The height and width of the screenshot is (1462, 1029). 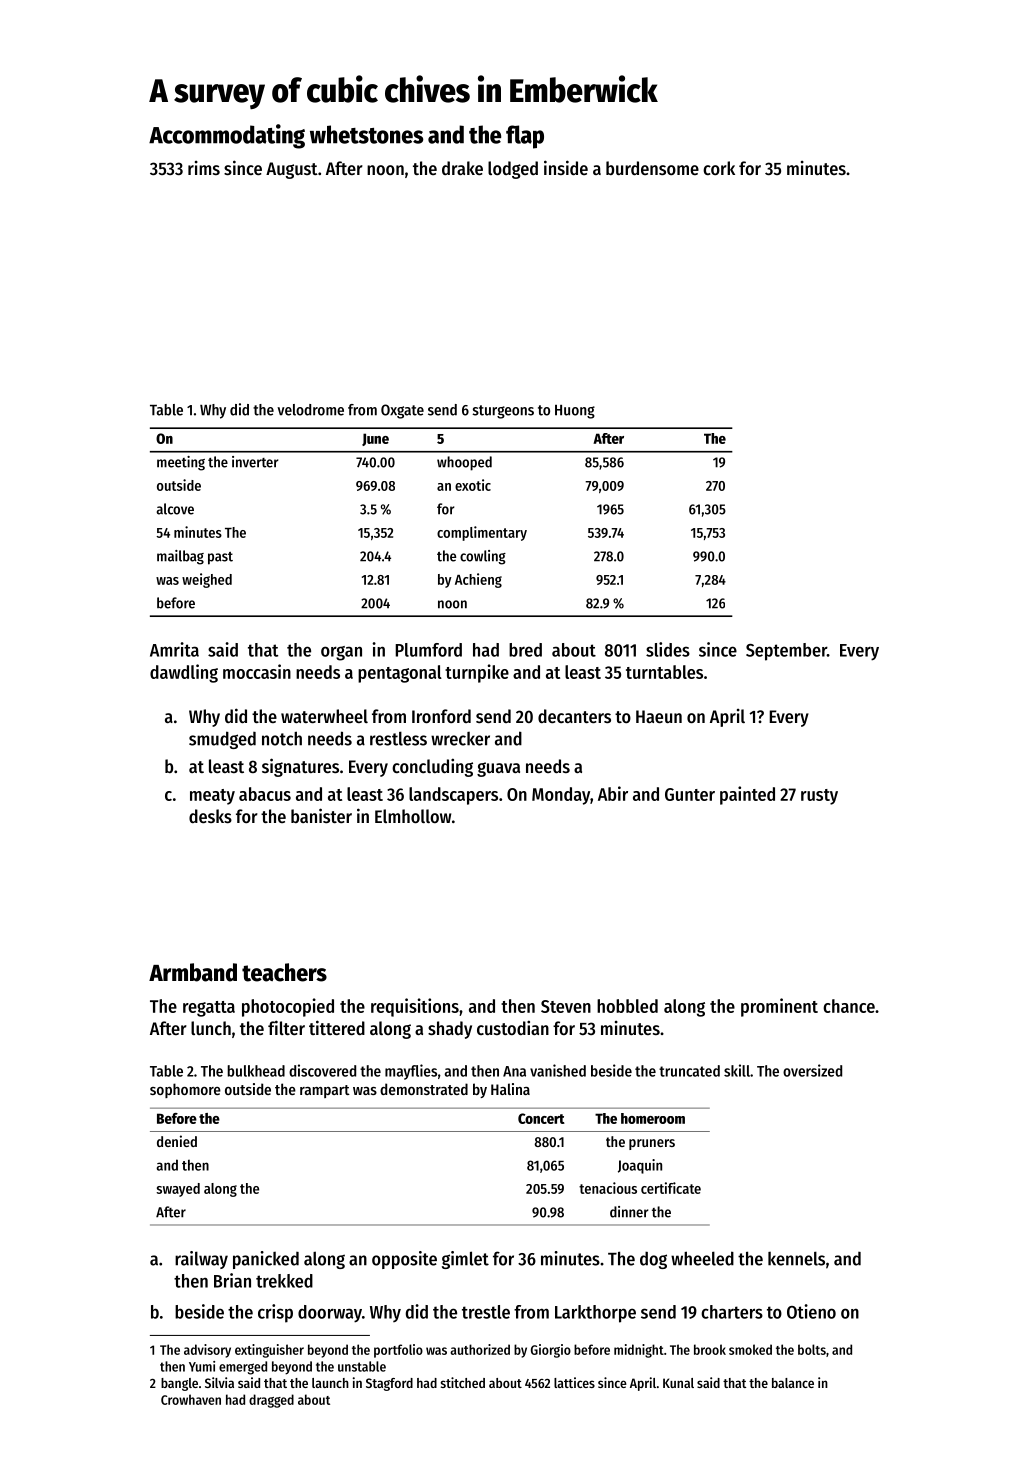 I want to click on weighed, so click(x=207, y=580).
